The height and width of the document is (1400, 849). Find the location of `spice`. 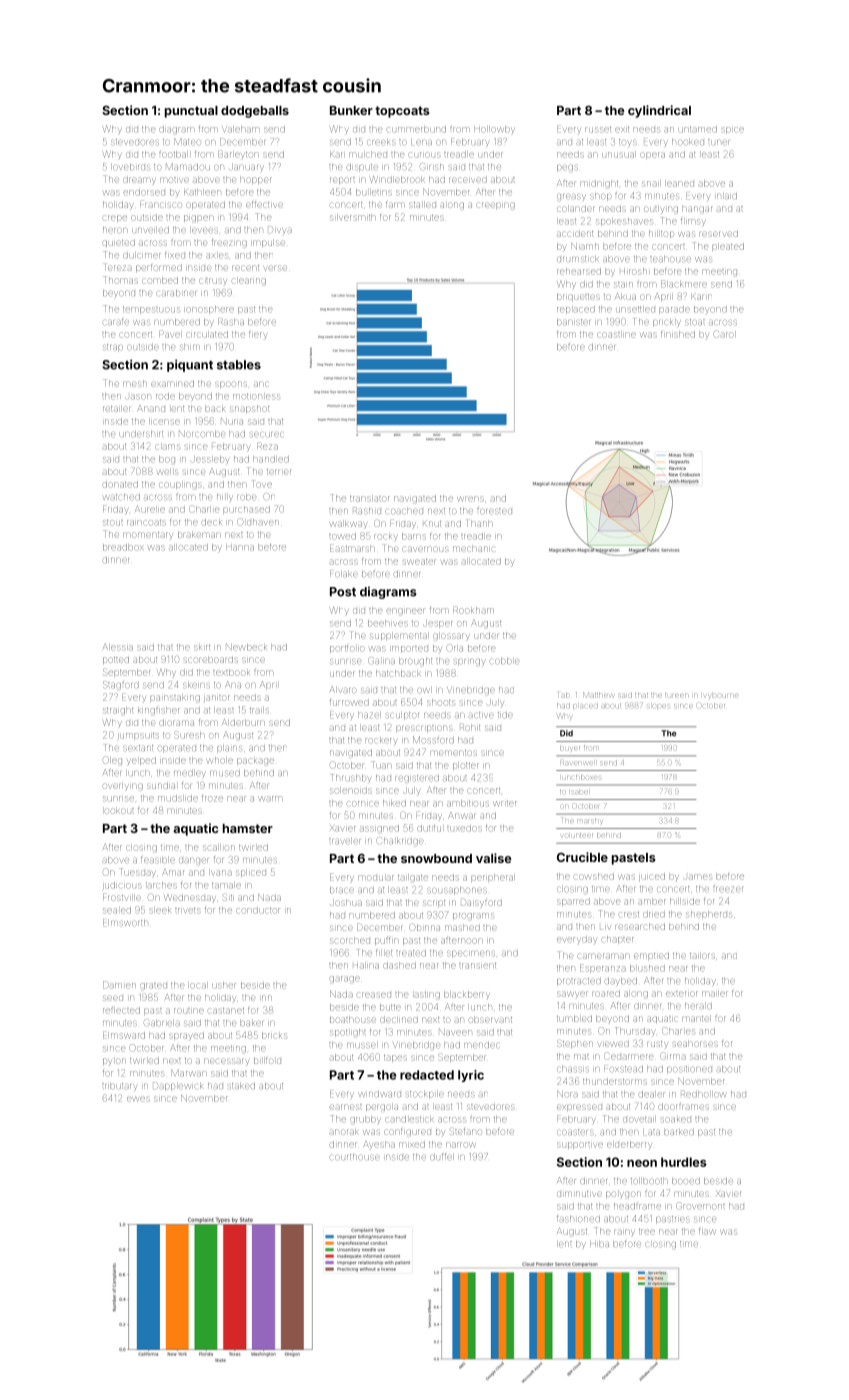

spice is located at coordinates (733, 130).
